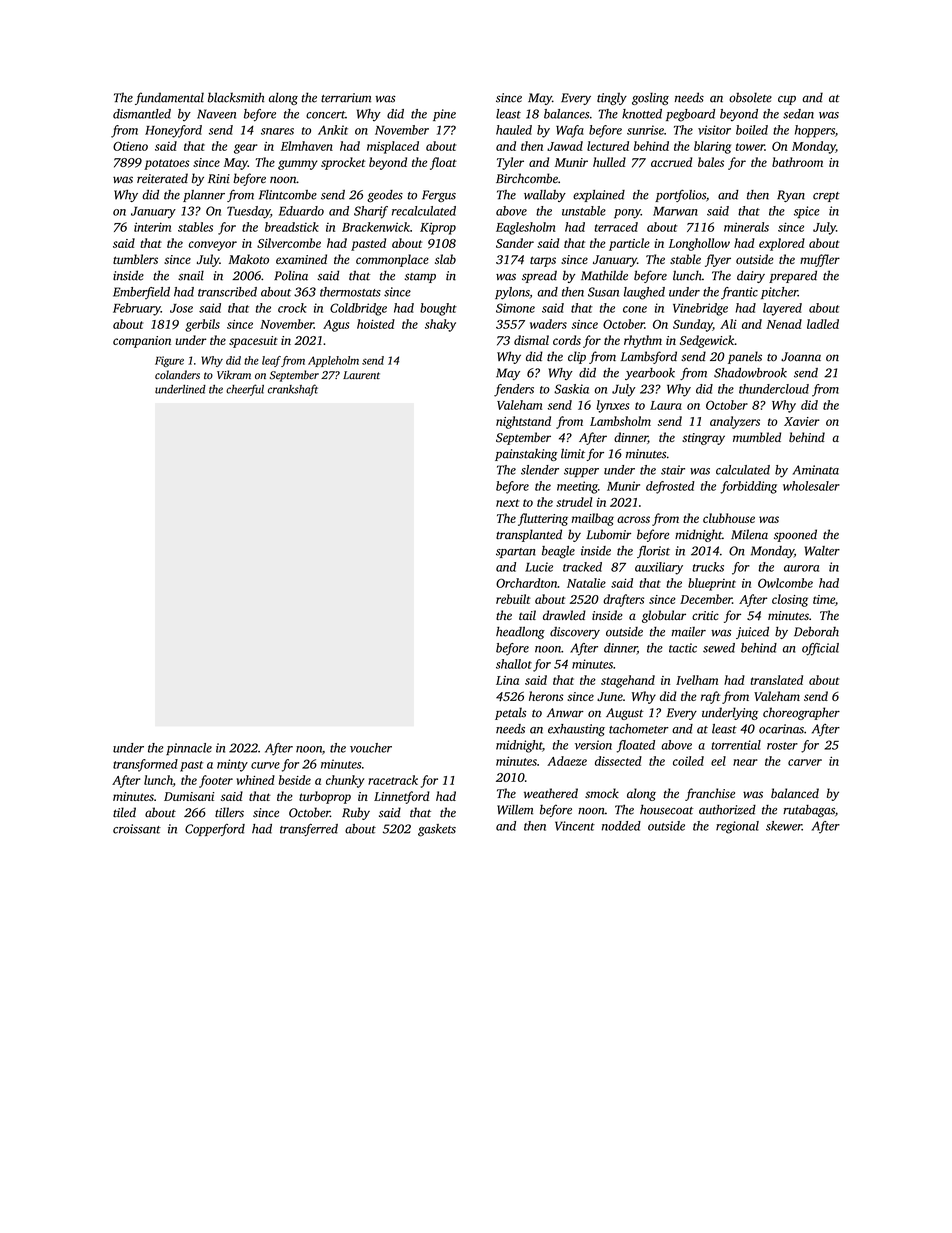 The image size is (952, 1233). What do you see at coordinates (142, 342) in the screenshot?
I see `companion` at bounding box center [142, 342].
